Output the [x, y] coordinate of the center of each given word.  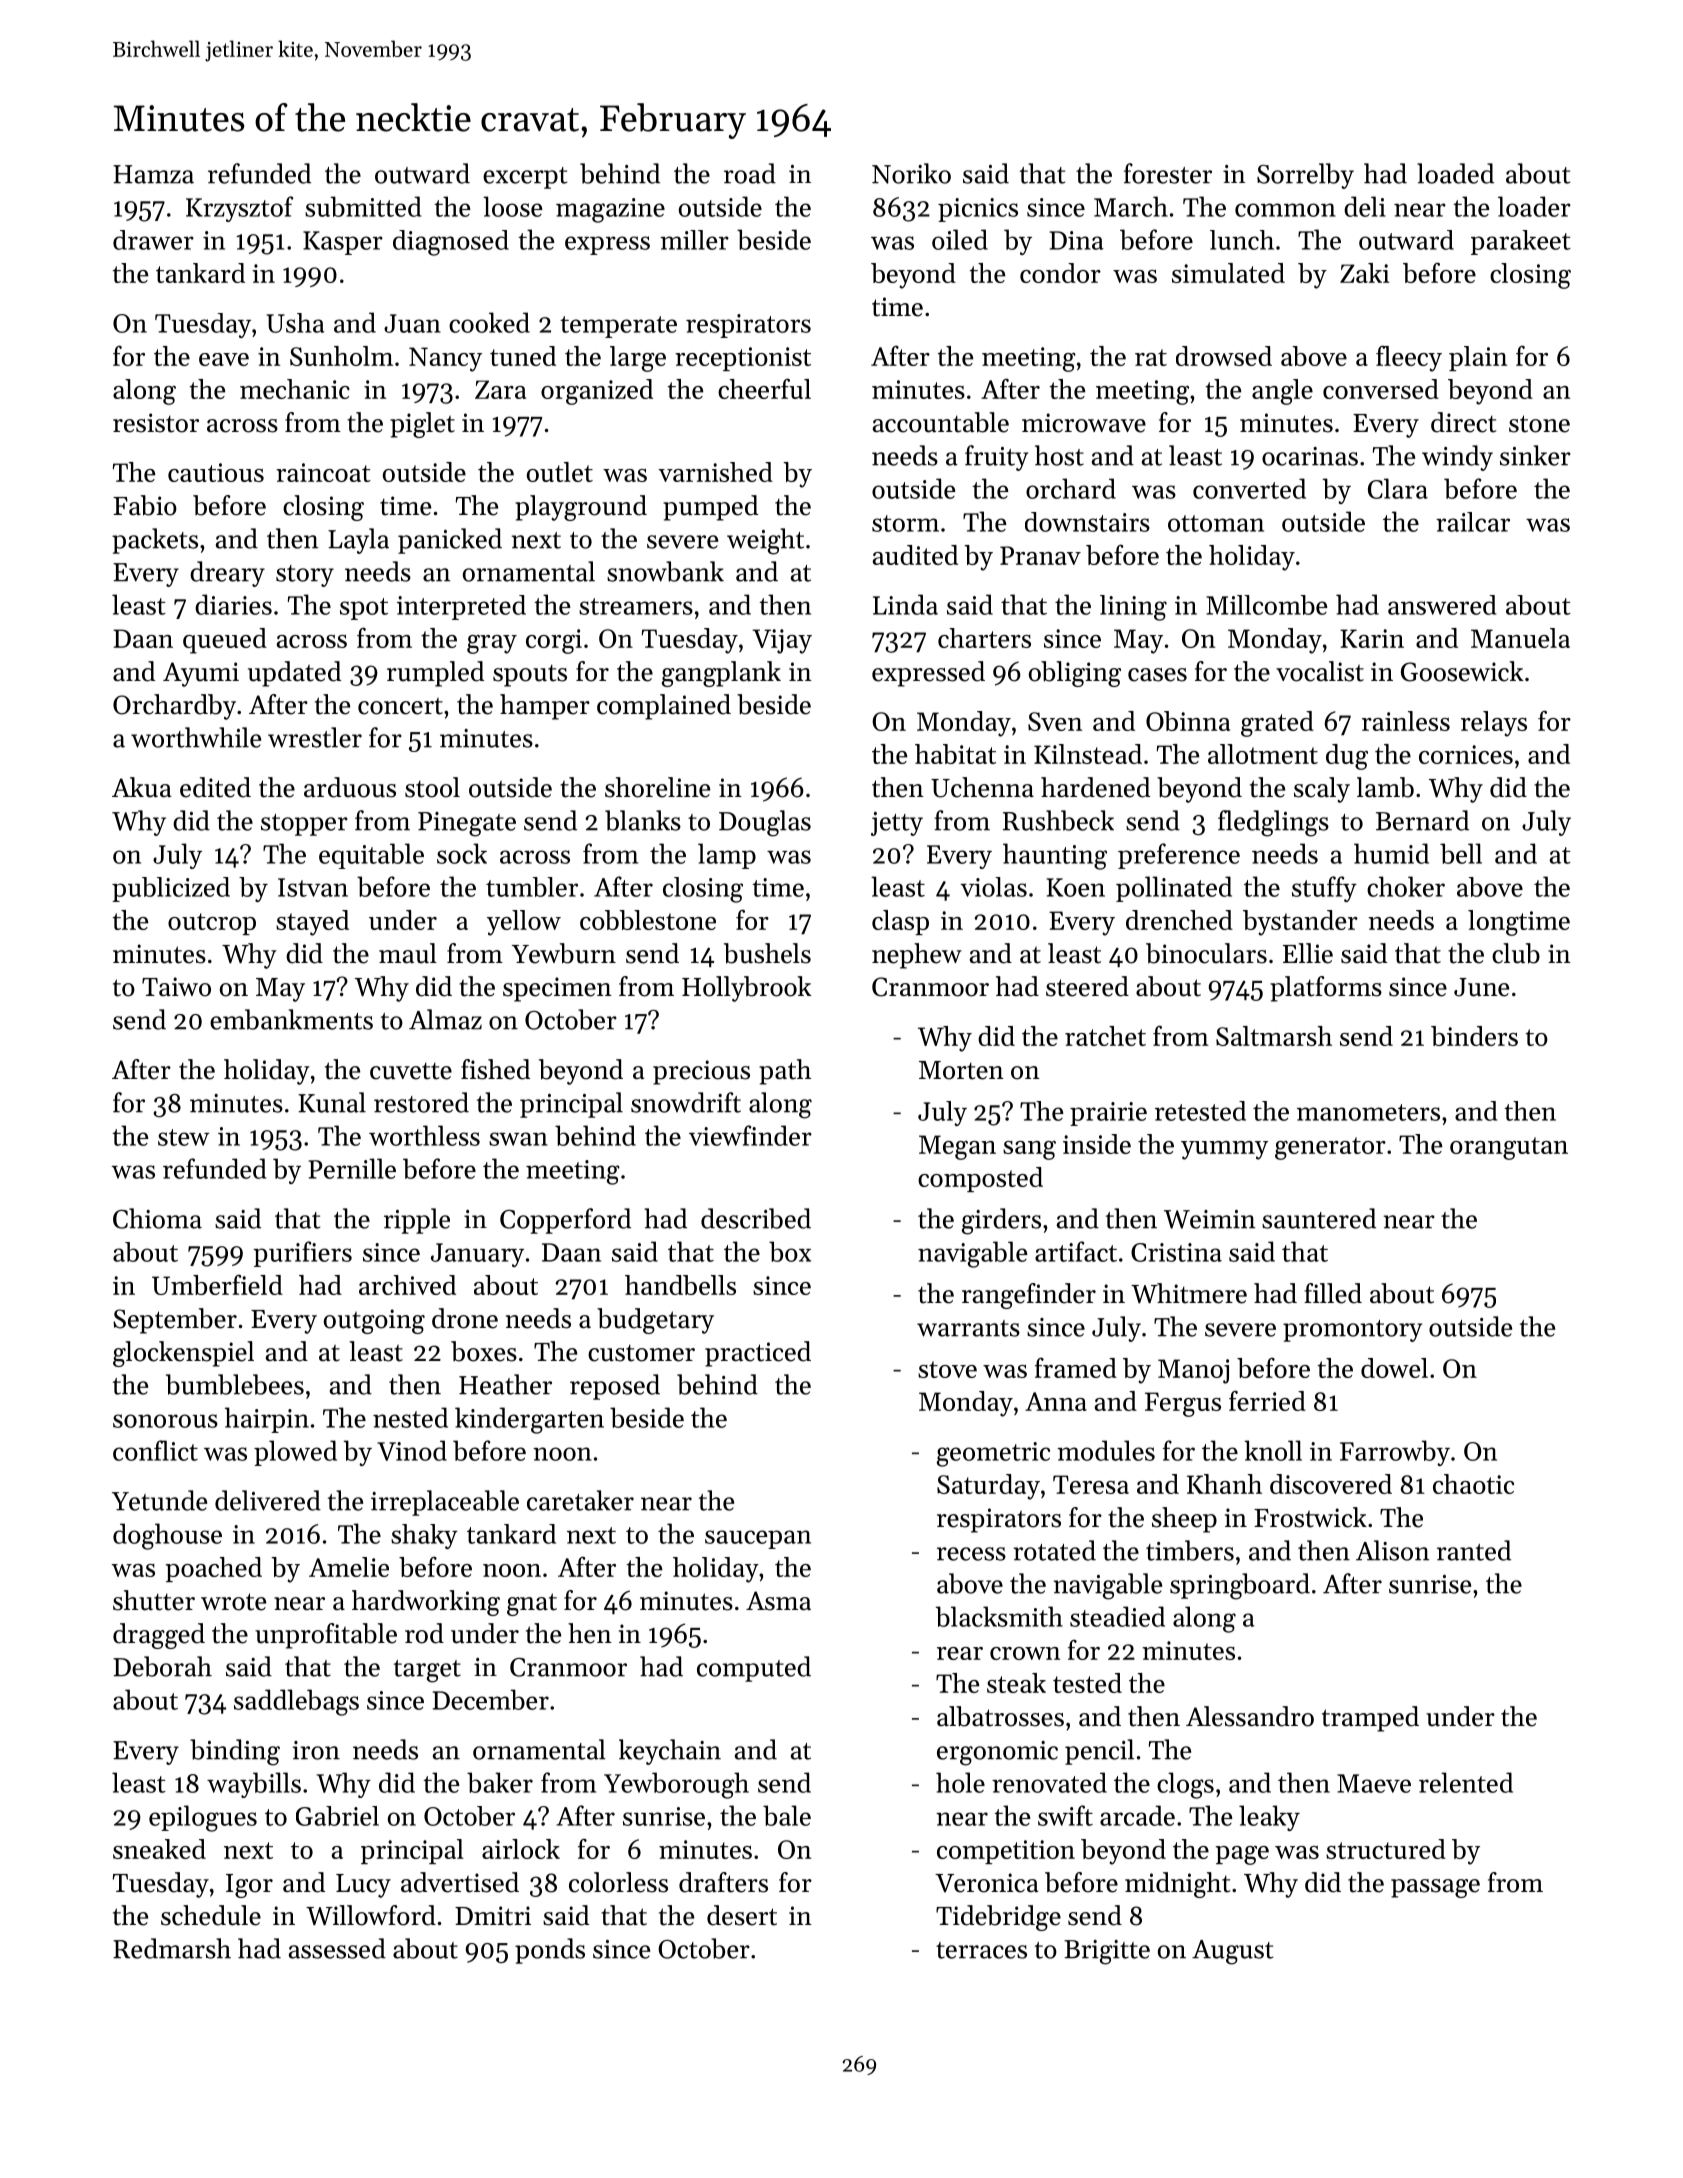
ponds [550, 1951]
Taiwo [176, 987]
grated [1277, 724]
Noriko [911, 173]
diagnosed [451, 243]
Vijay [782, 641]
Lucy [363, 1886]
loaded [1455, 173]
